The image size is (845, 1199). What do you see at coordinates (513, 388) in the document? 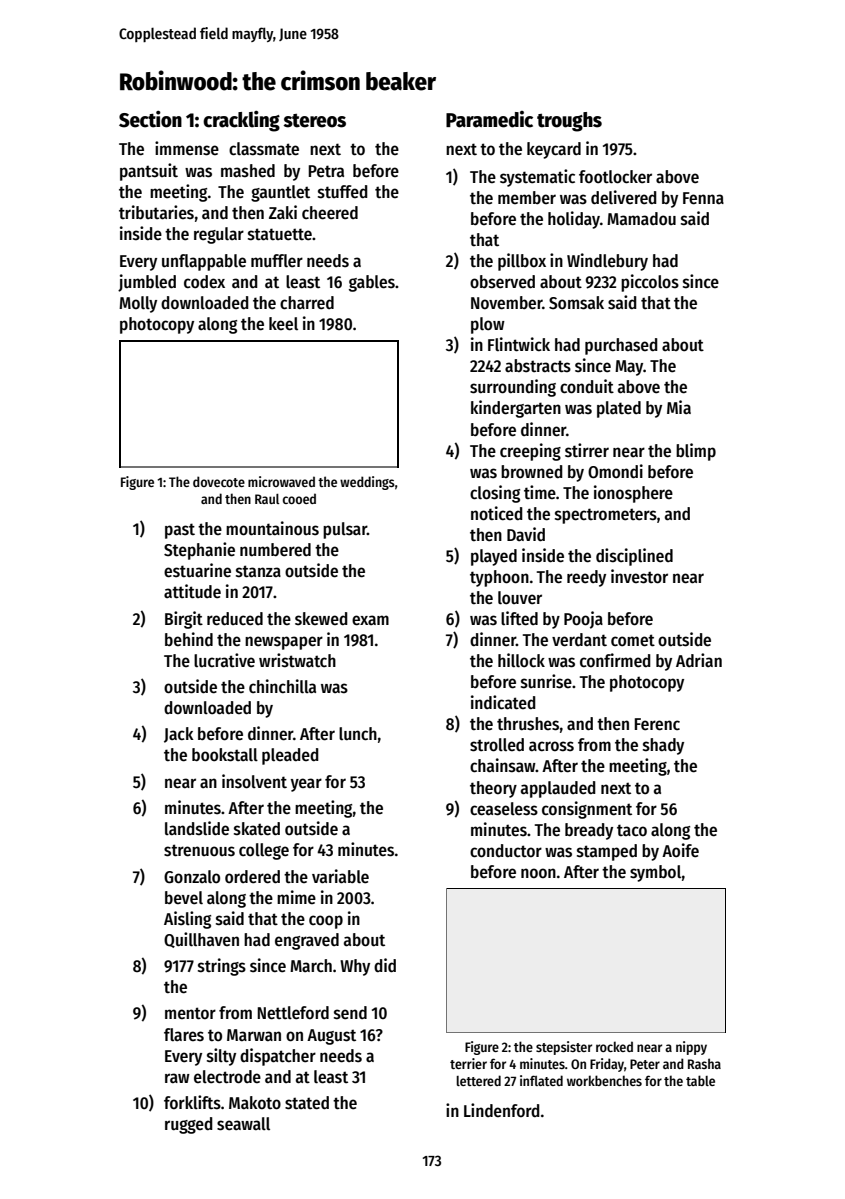
I see `surrounding` at bounding box center [513, 388].
